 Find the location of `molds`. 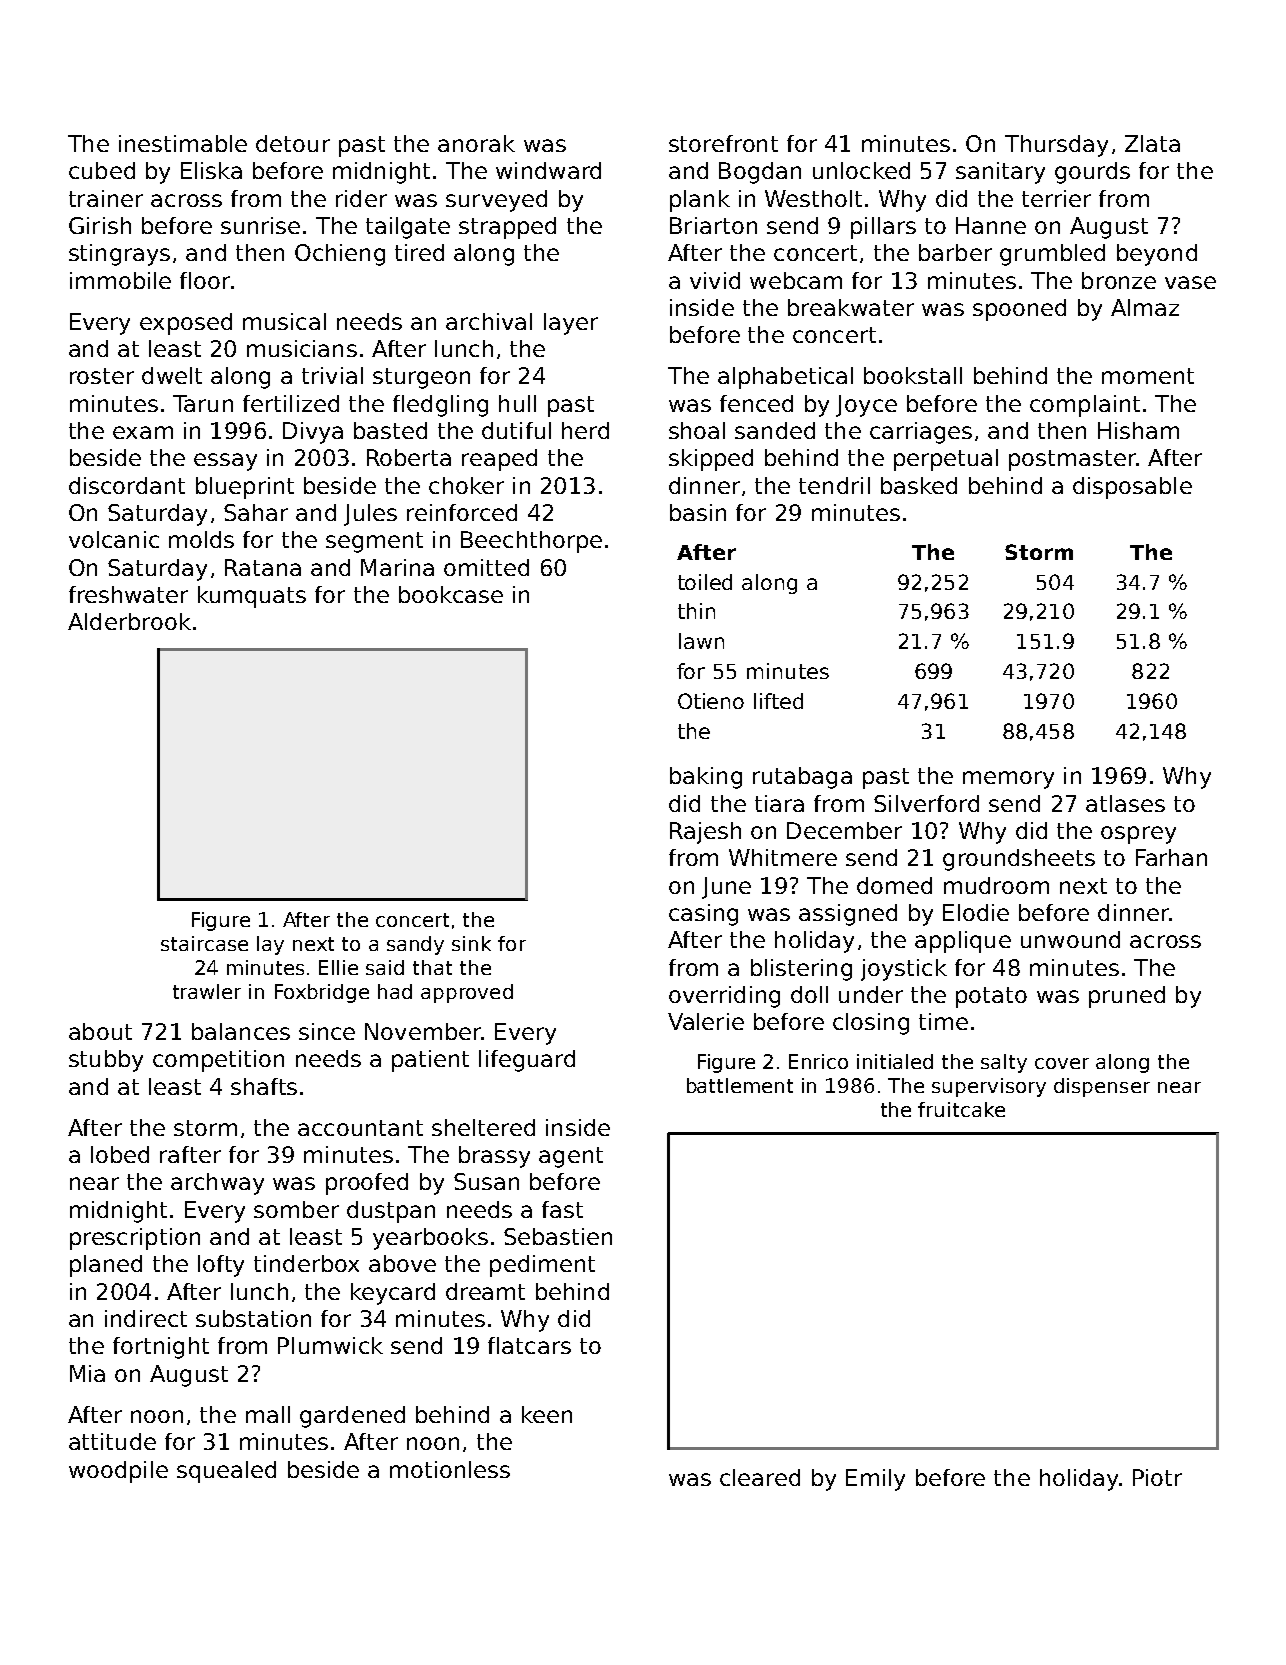

molds is located at coordinates (201, 539).
